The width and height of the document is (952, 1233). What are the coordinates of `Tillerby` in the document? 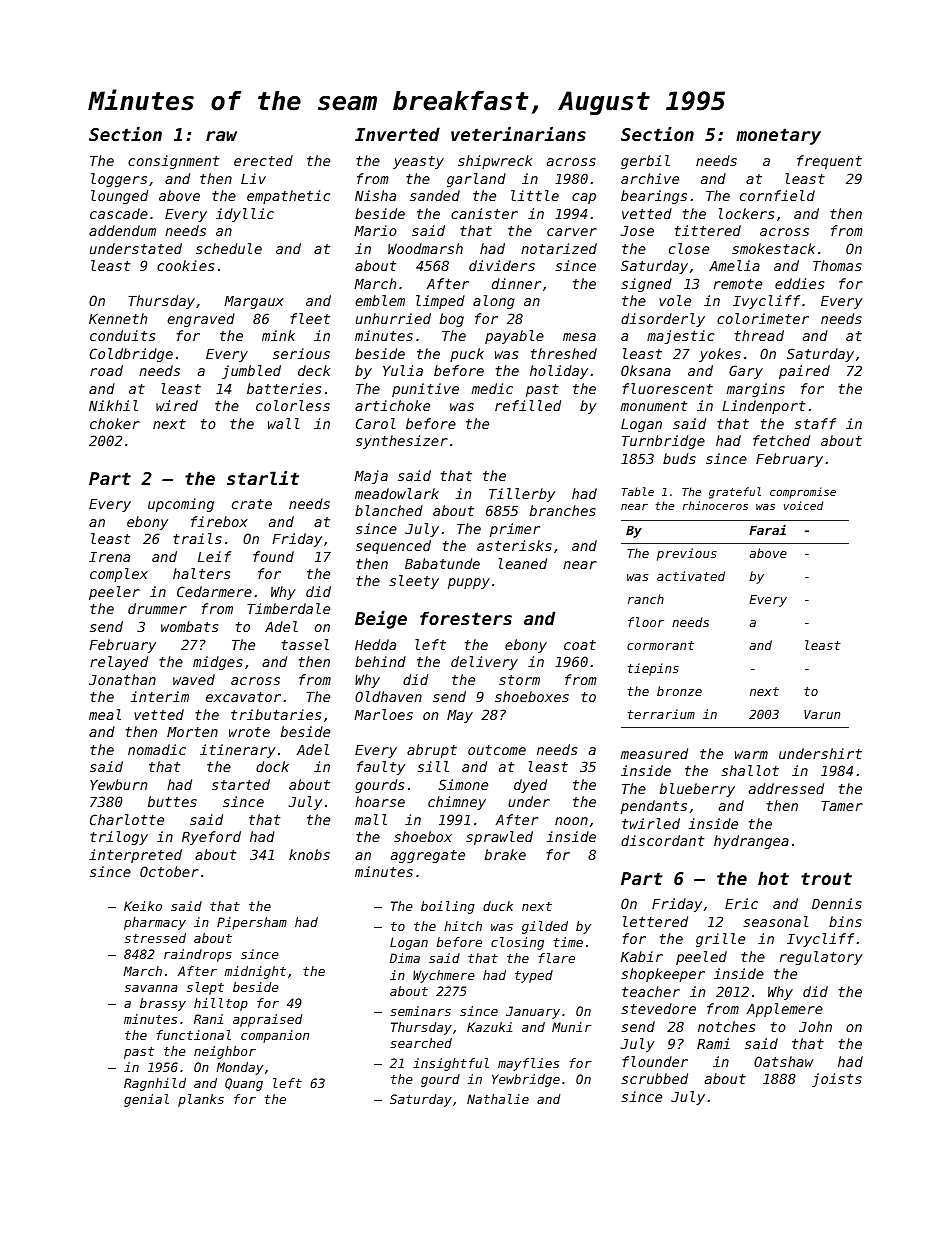 It's located at (522, 495).
